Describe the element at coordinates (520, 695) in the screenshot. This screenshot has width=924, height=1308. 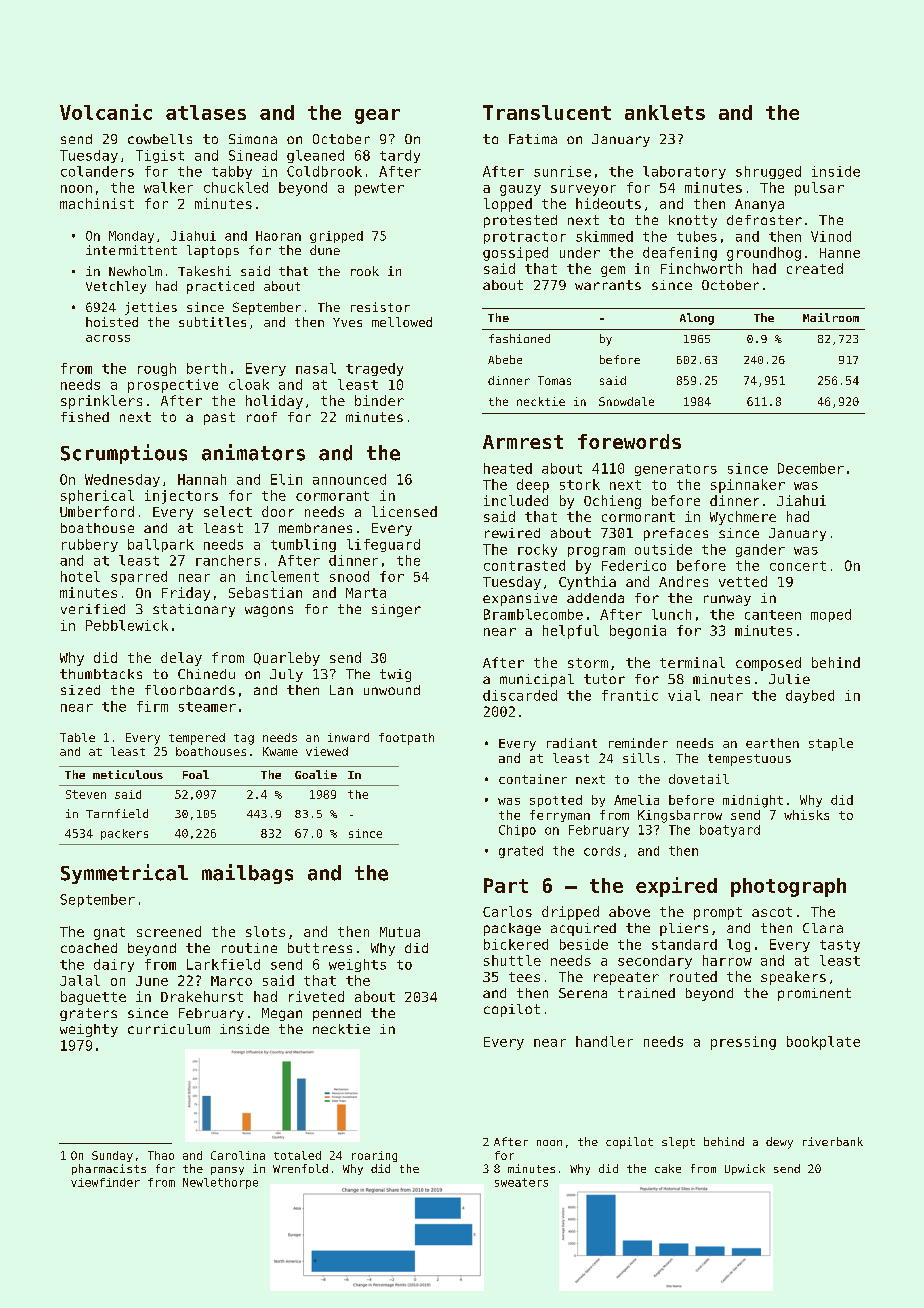
I see `discarded` at that location.
